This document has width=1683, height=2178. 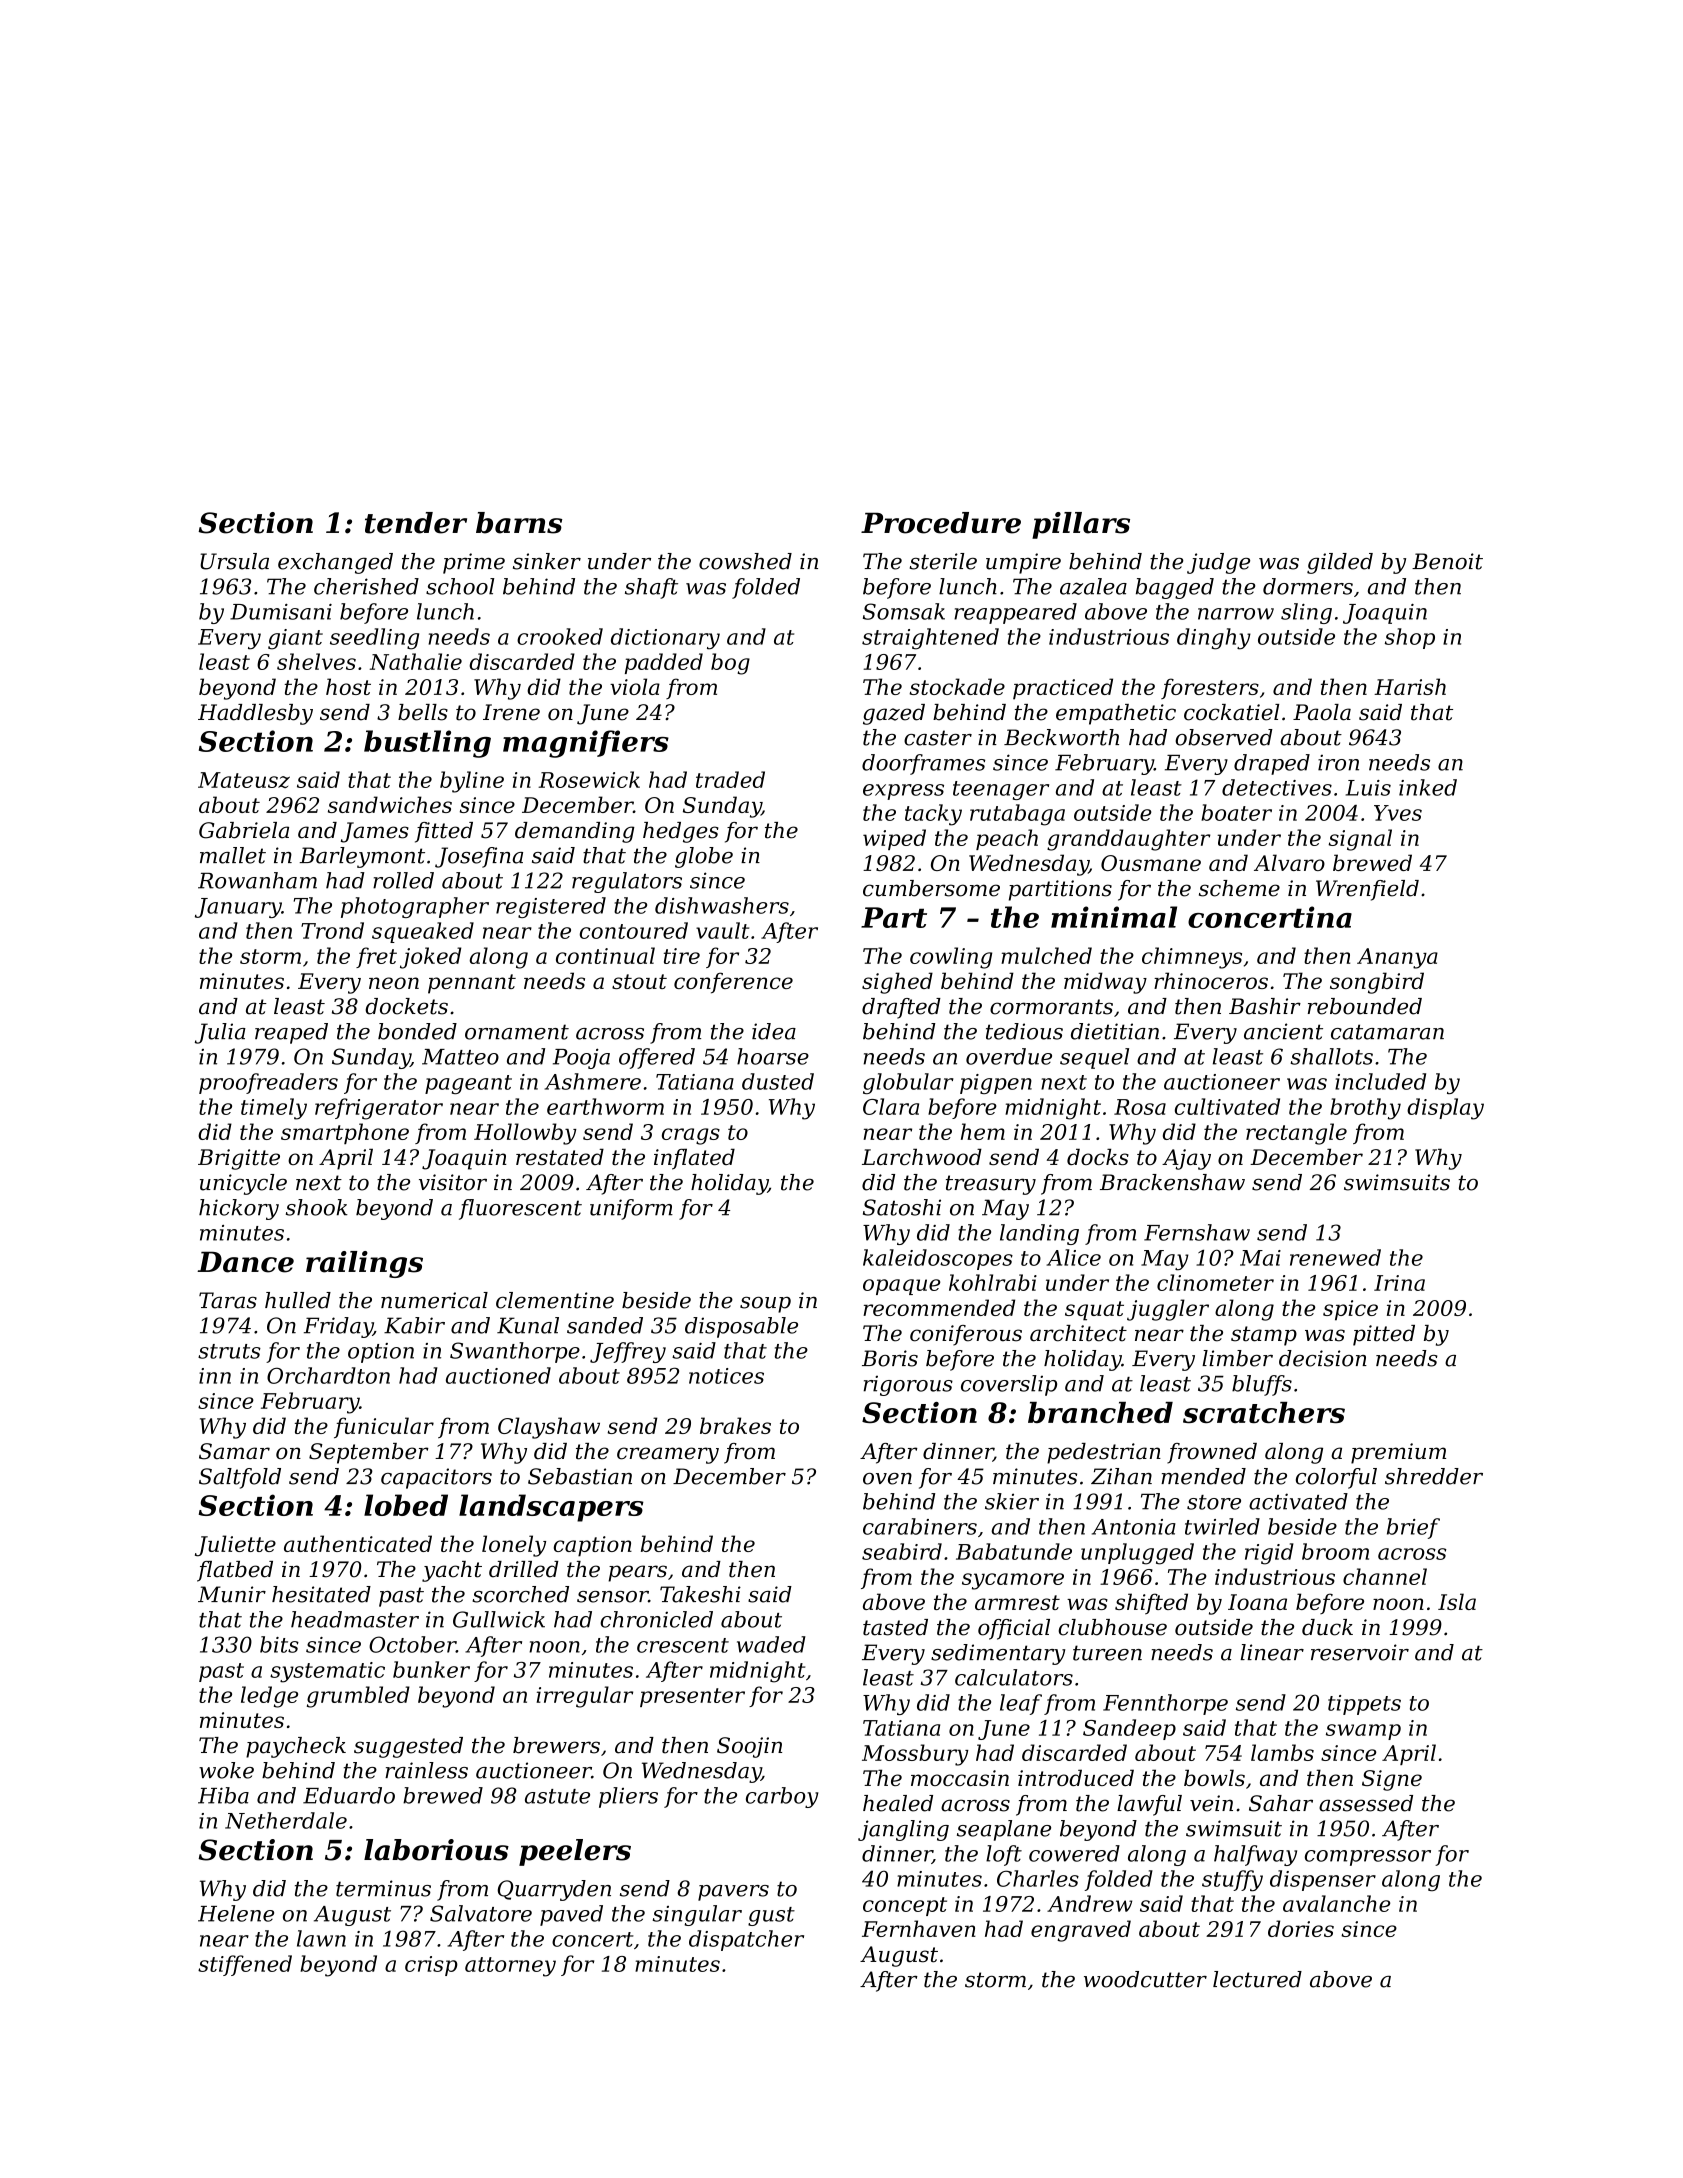 I want to click on cowshed, so click(x=745, y=561).
